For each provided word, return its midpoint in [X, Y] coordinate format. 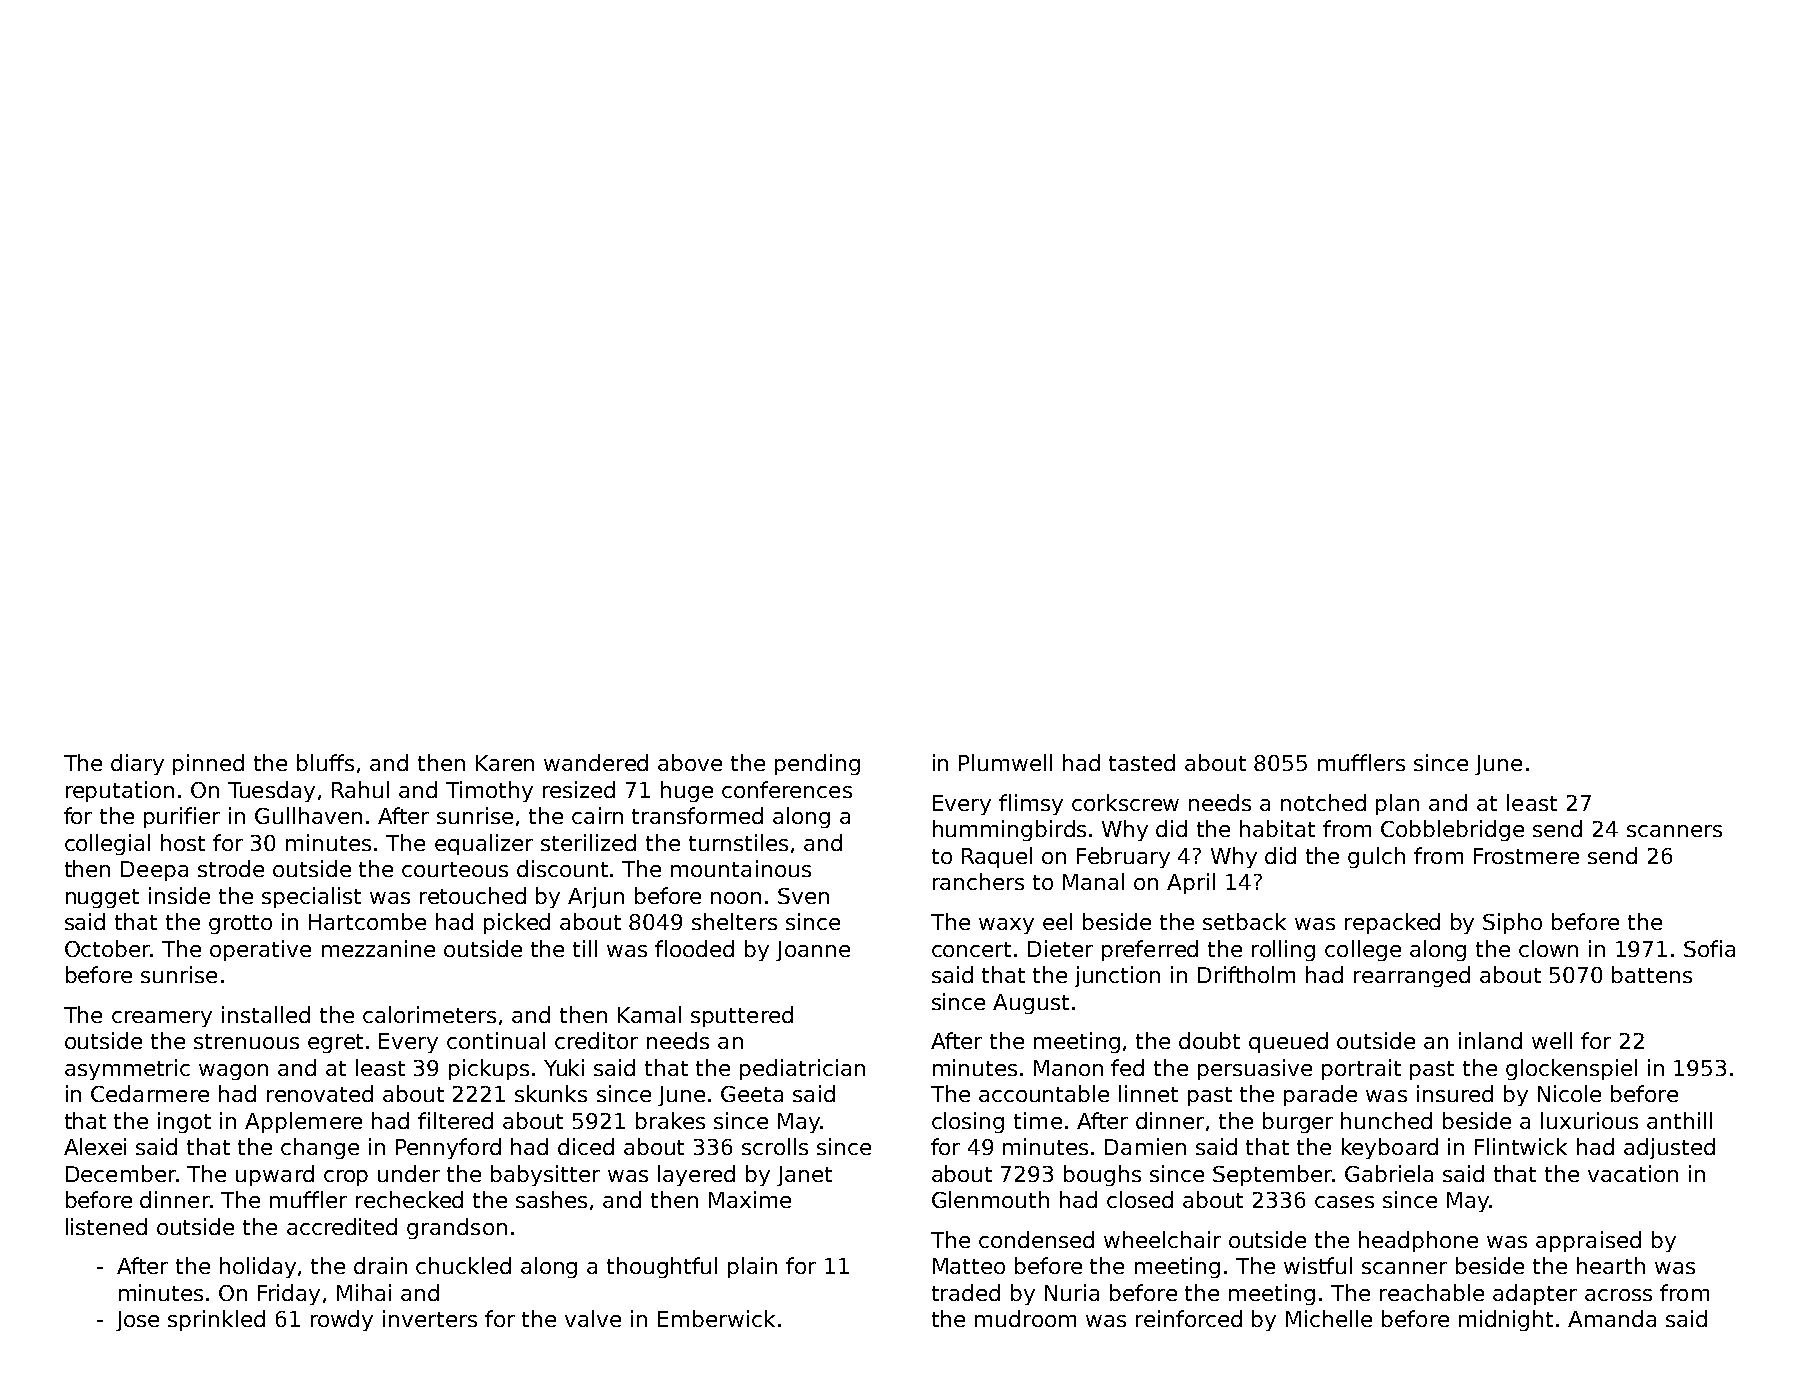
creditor [596, 1040]
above [690, 762]
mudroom [1025, 1318]
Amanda [1612, 1318]
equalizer [484, 844]
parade [1320, 1095]
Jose [137, 1321]
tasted [1142, 762]
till [585, 948]
